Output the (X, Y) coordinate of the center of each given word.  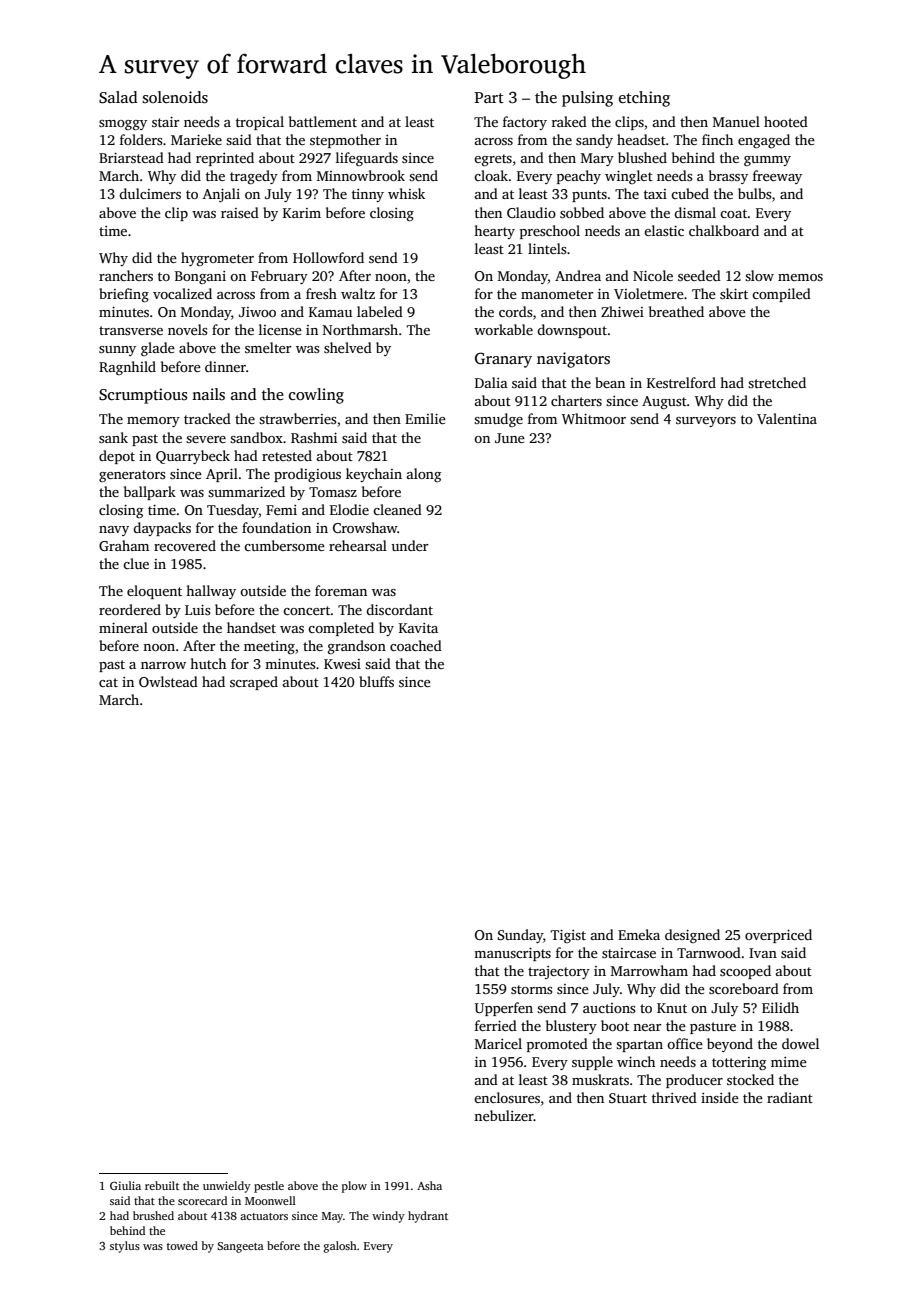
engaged (764, 141)
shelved (348, 347)
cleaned (397, 509)
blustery (571, 1027)
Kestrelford (681, 382)
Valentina (787, 418)
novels (187, 329)
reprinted (225, 159)
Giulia (125, 1185)
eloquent (154, 592)
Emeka (639, 934)
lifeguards (367, 159)
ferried (496, 1025)
